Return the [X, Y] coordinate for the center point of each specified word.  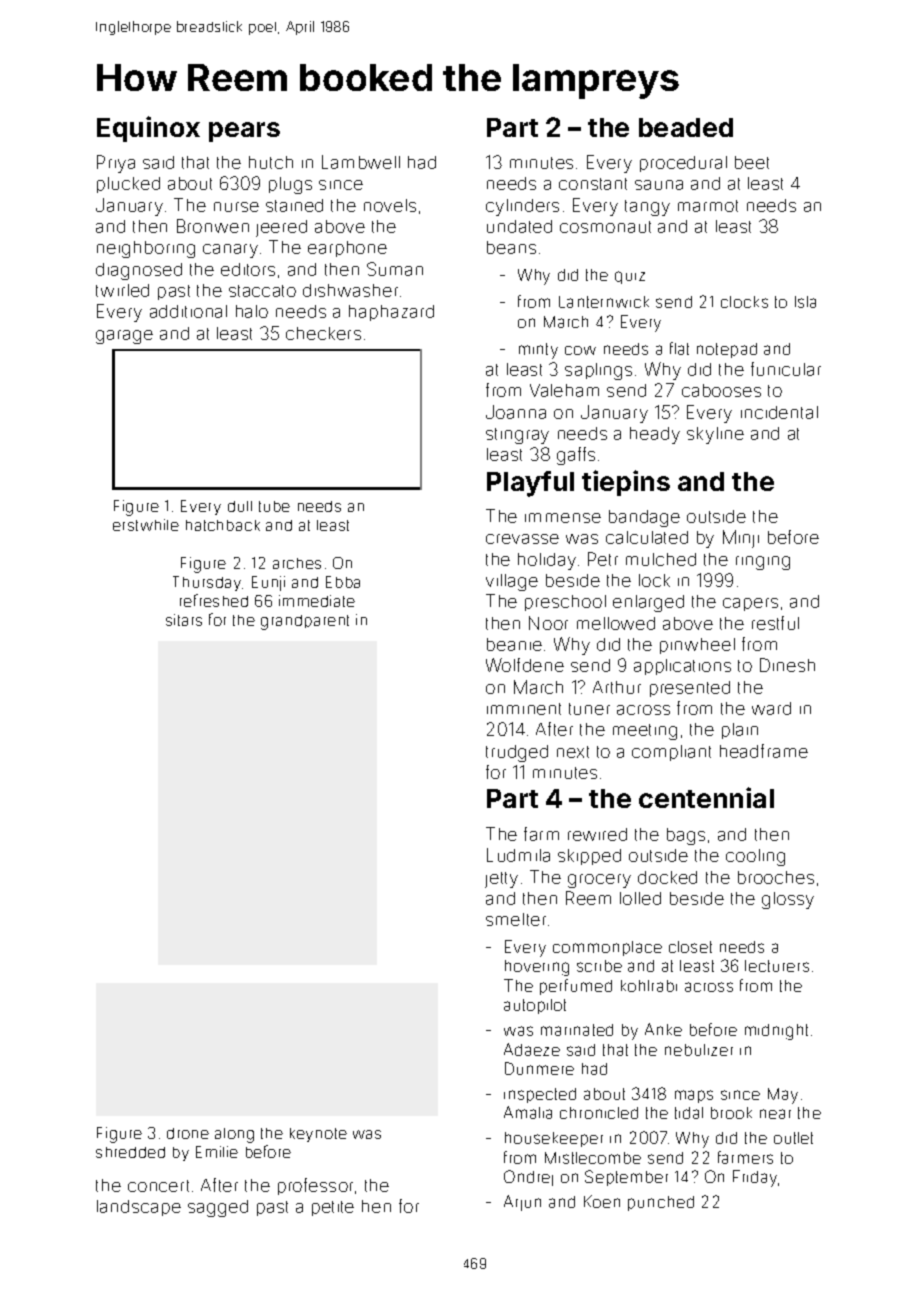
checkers [323, 333]
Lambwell [361, 162]
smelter [516, 919]
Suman [395, 269]
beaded [686, 127]
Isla [805, 302]
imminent [524, 709]
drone [188, 1133]
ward [771, 708]
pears [244, 132]
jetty [501, 880]
